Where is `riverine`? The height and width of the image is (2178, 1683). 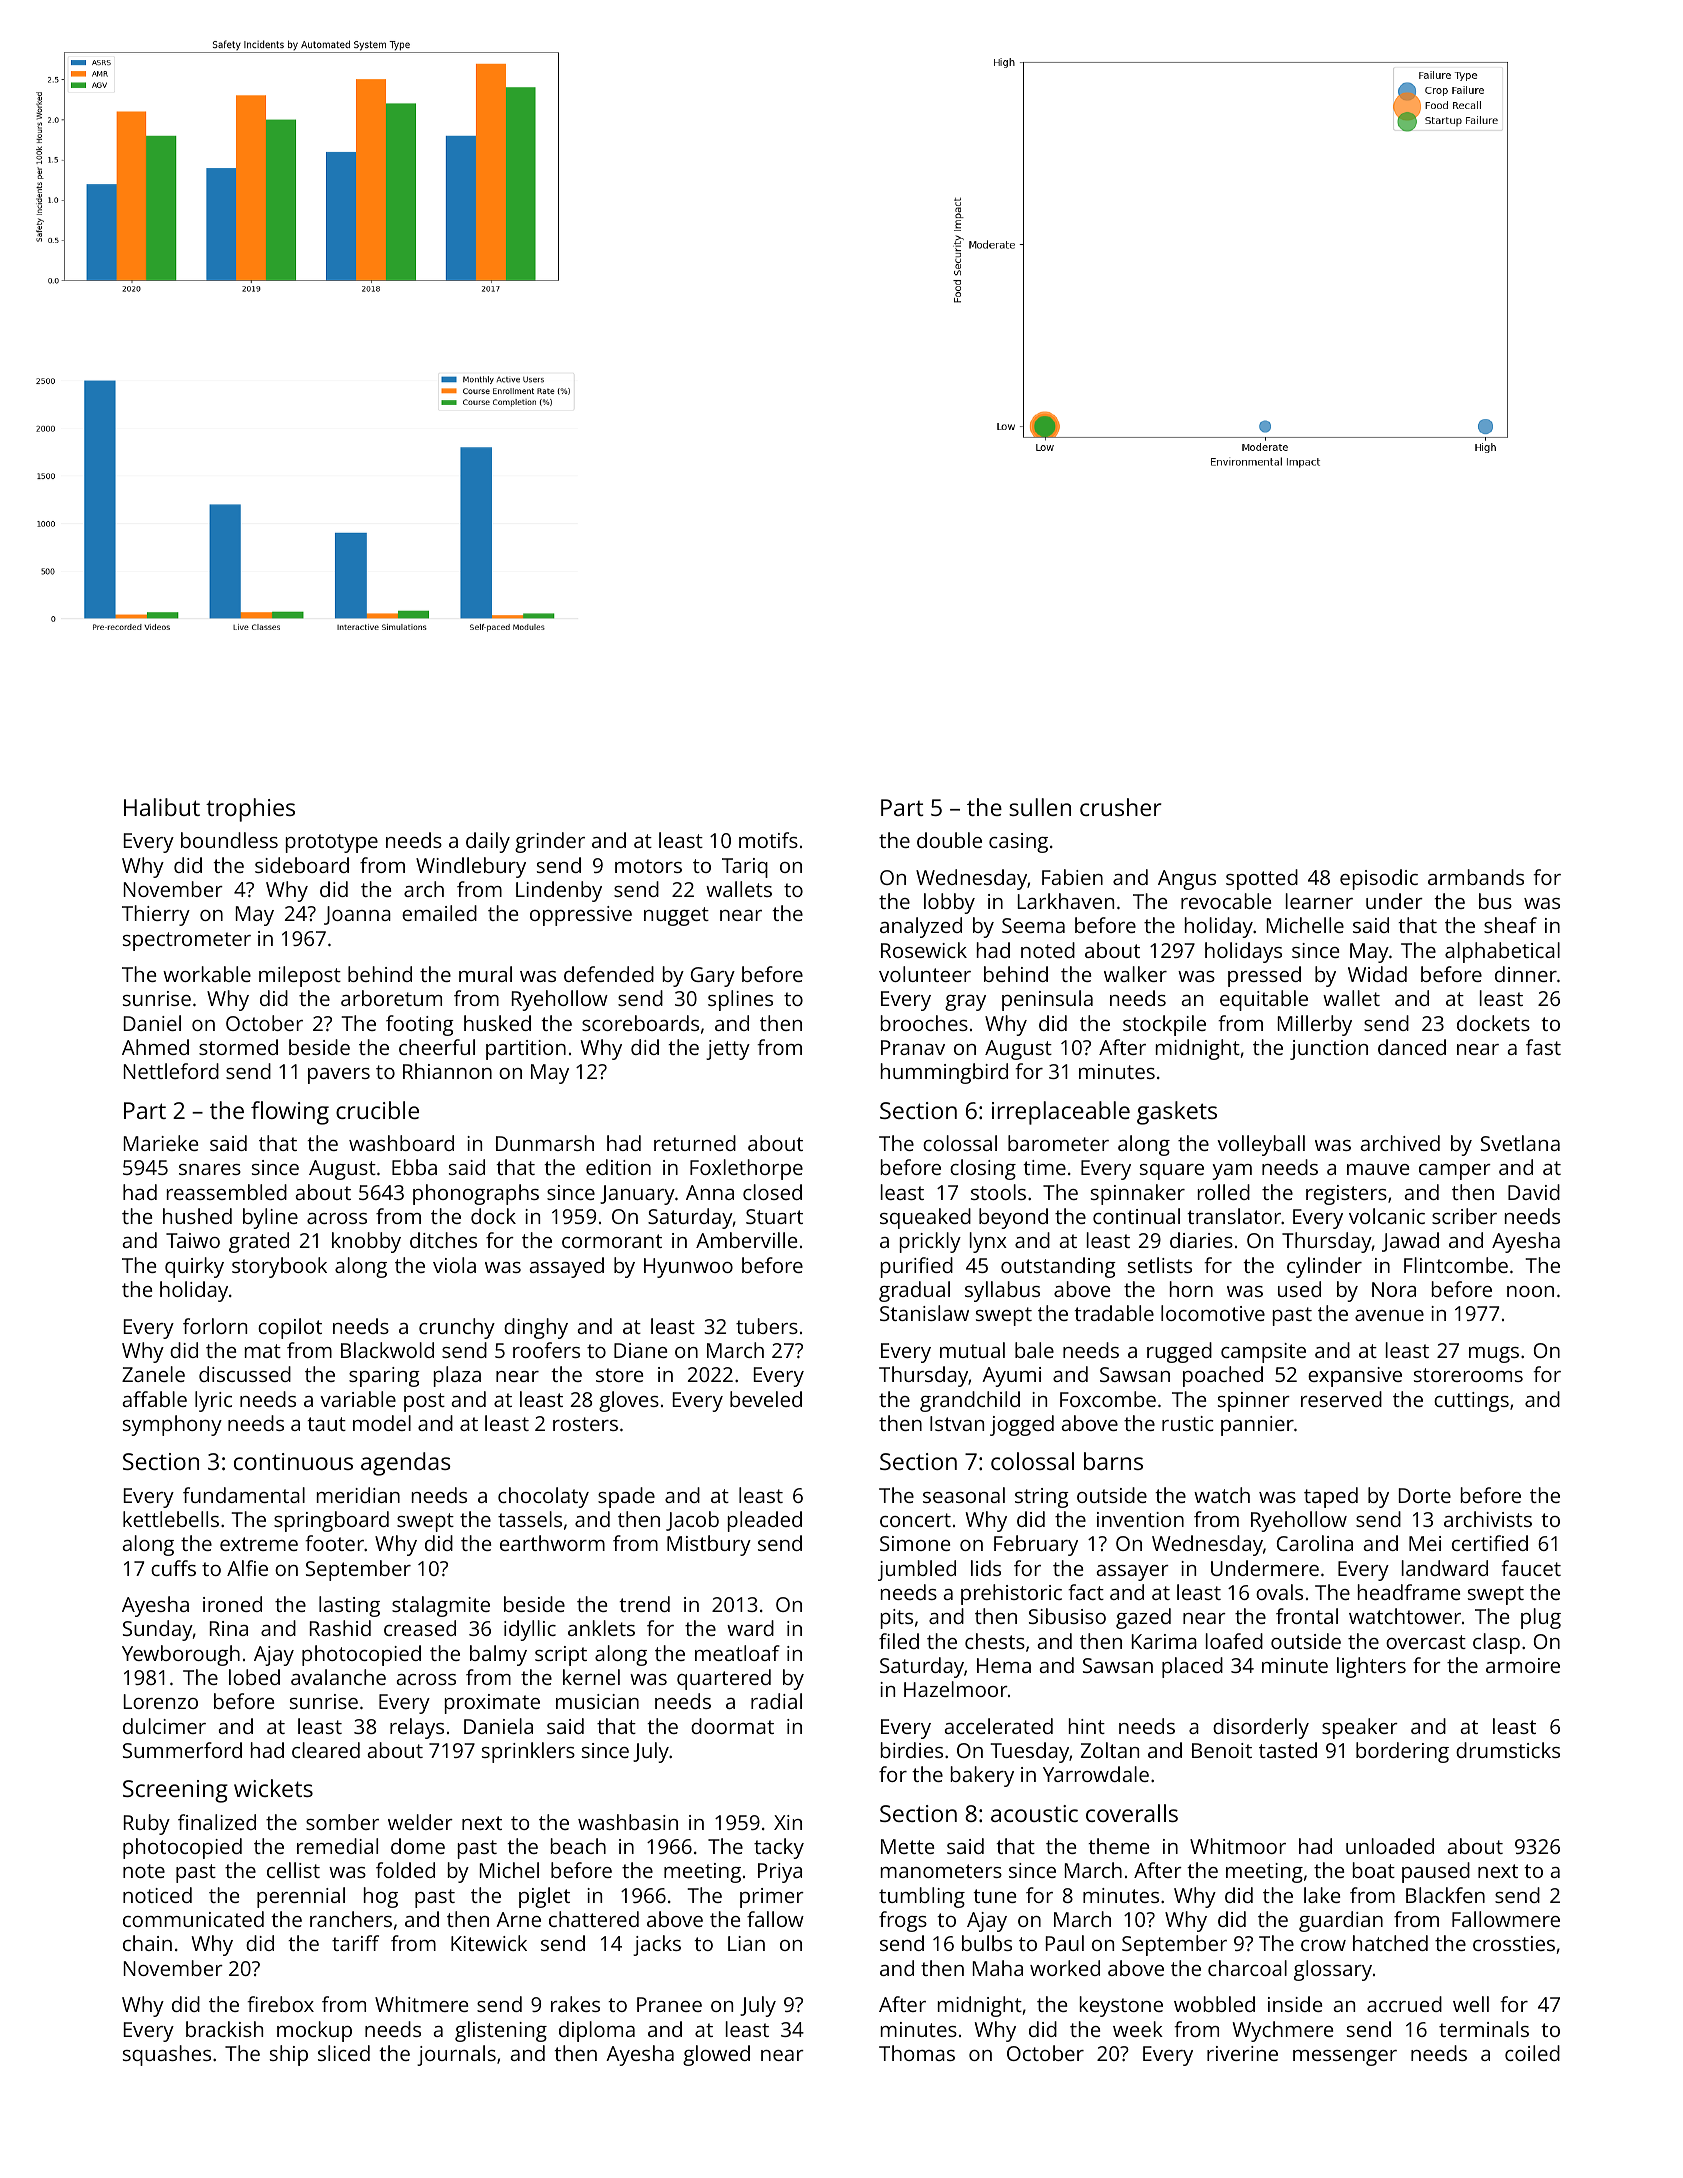
riverine is located at coordinates (1242, 2053).
